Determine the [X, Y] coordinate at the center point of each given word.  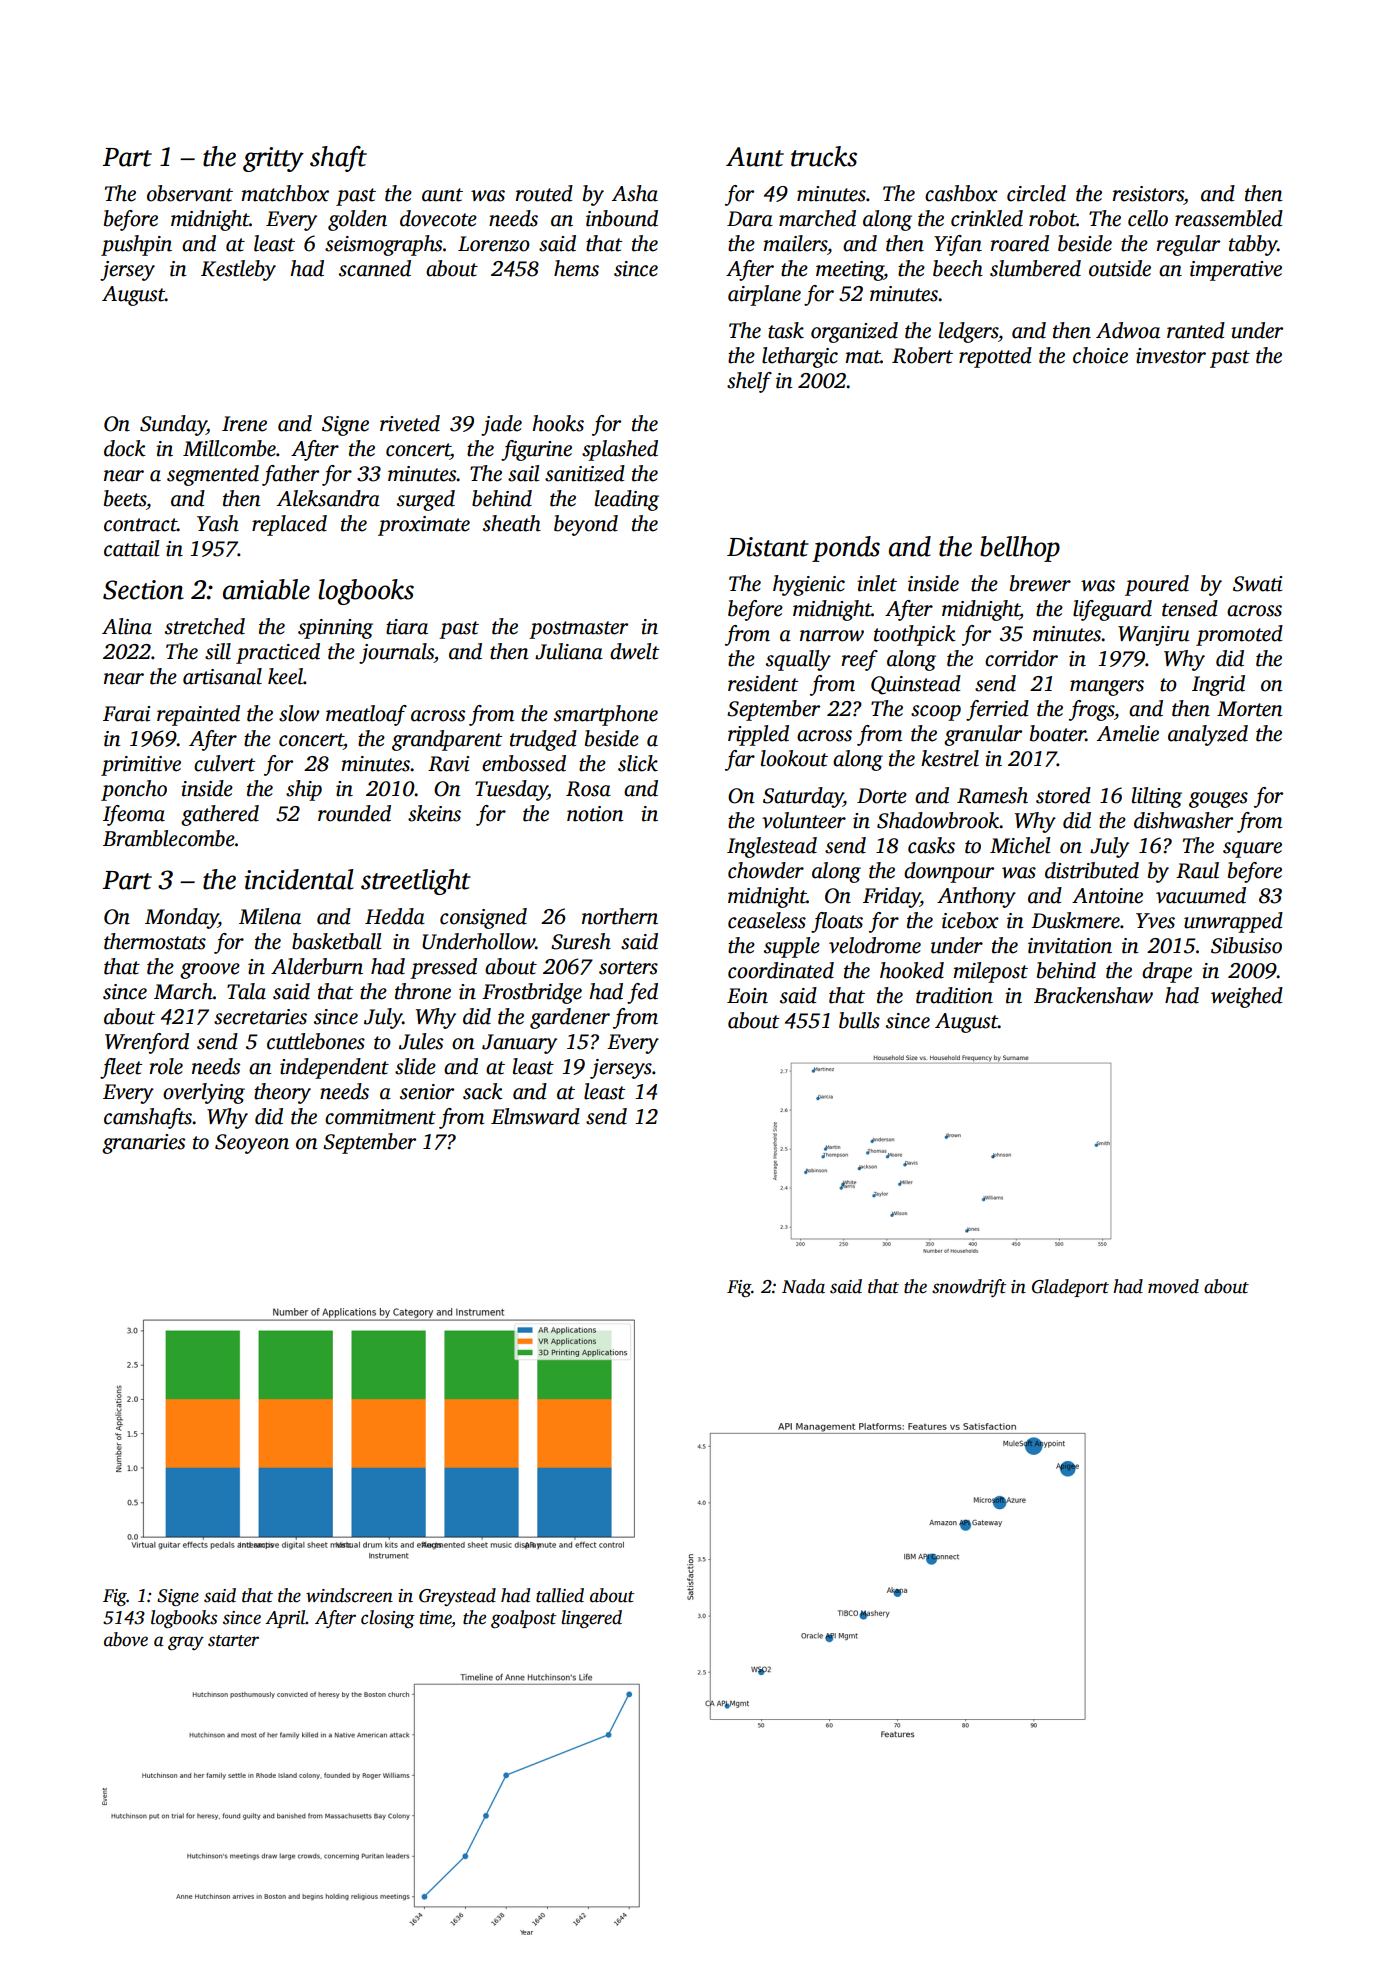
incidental [299, 879]
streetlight [416, 882]
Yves [1155, 921]
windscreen [349, 1595]
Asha [635, 193]
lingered [591, 1619]
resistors [1148, 194]
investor [1171, 356]
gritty [273, 159]
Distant [768, 547]
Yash [218, 523]
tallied [560, 1595]
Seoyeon [252, 1144]
